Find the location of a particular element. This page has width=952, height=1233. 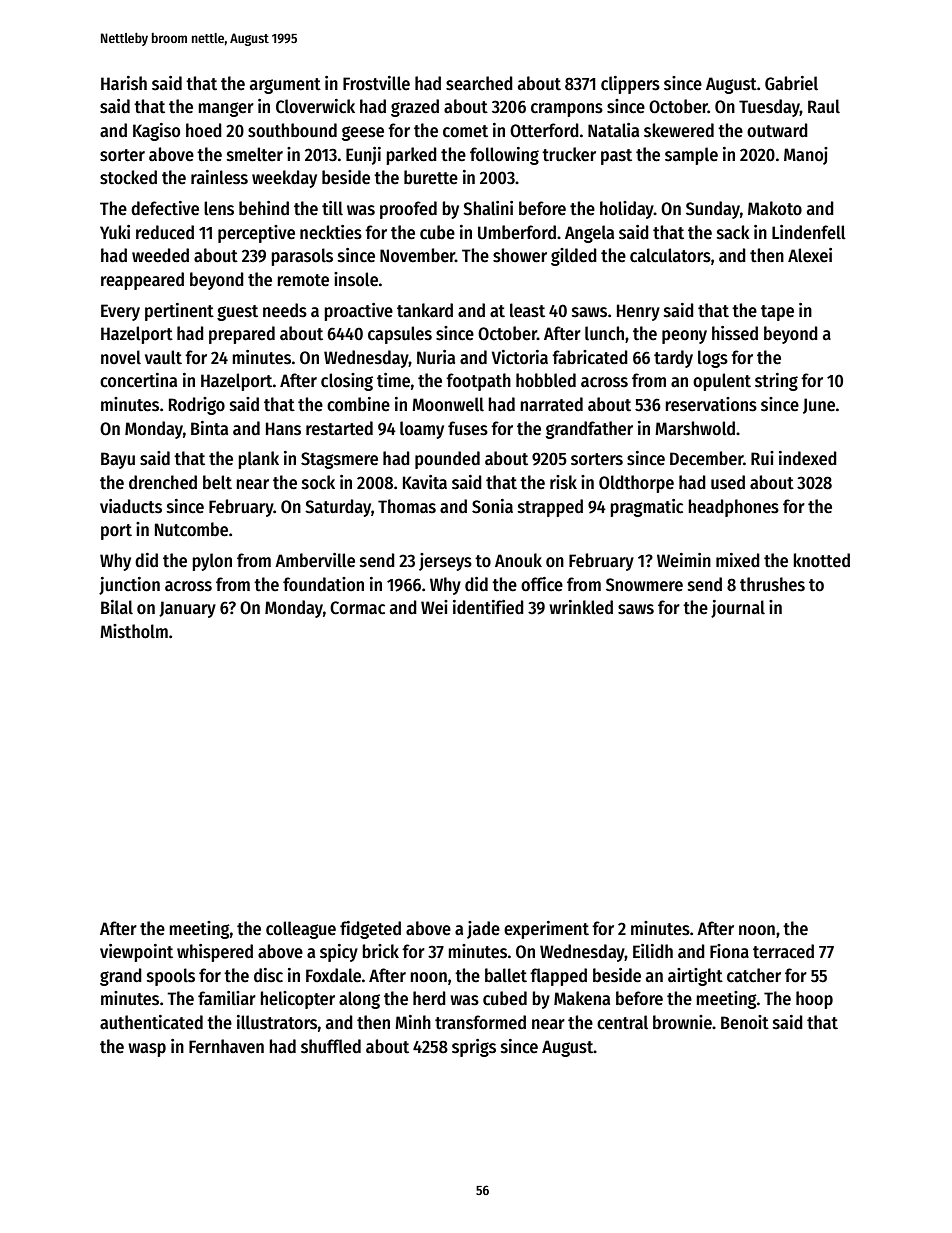

tape is located at coordinates (777, 313).
